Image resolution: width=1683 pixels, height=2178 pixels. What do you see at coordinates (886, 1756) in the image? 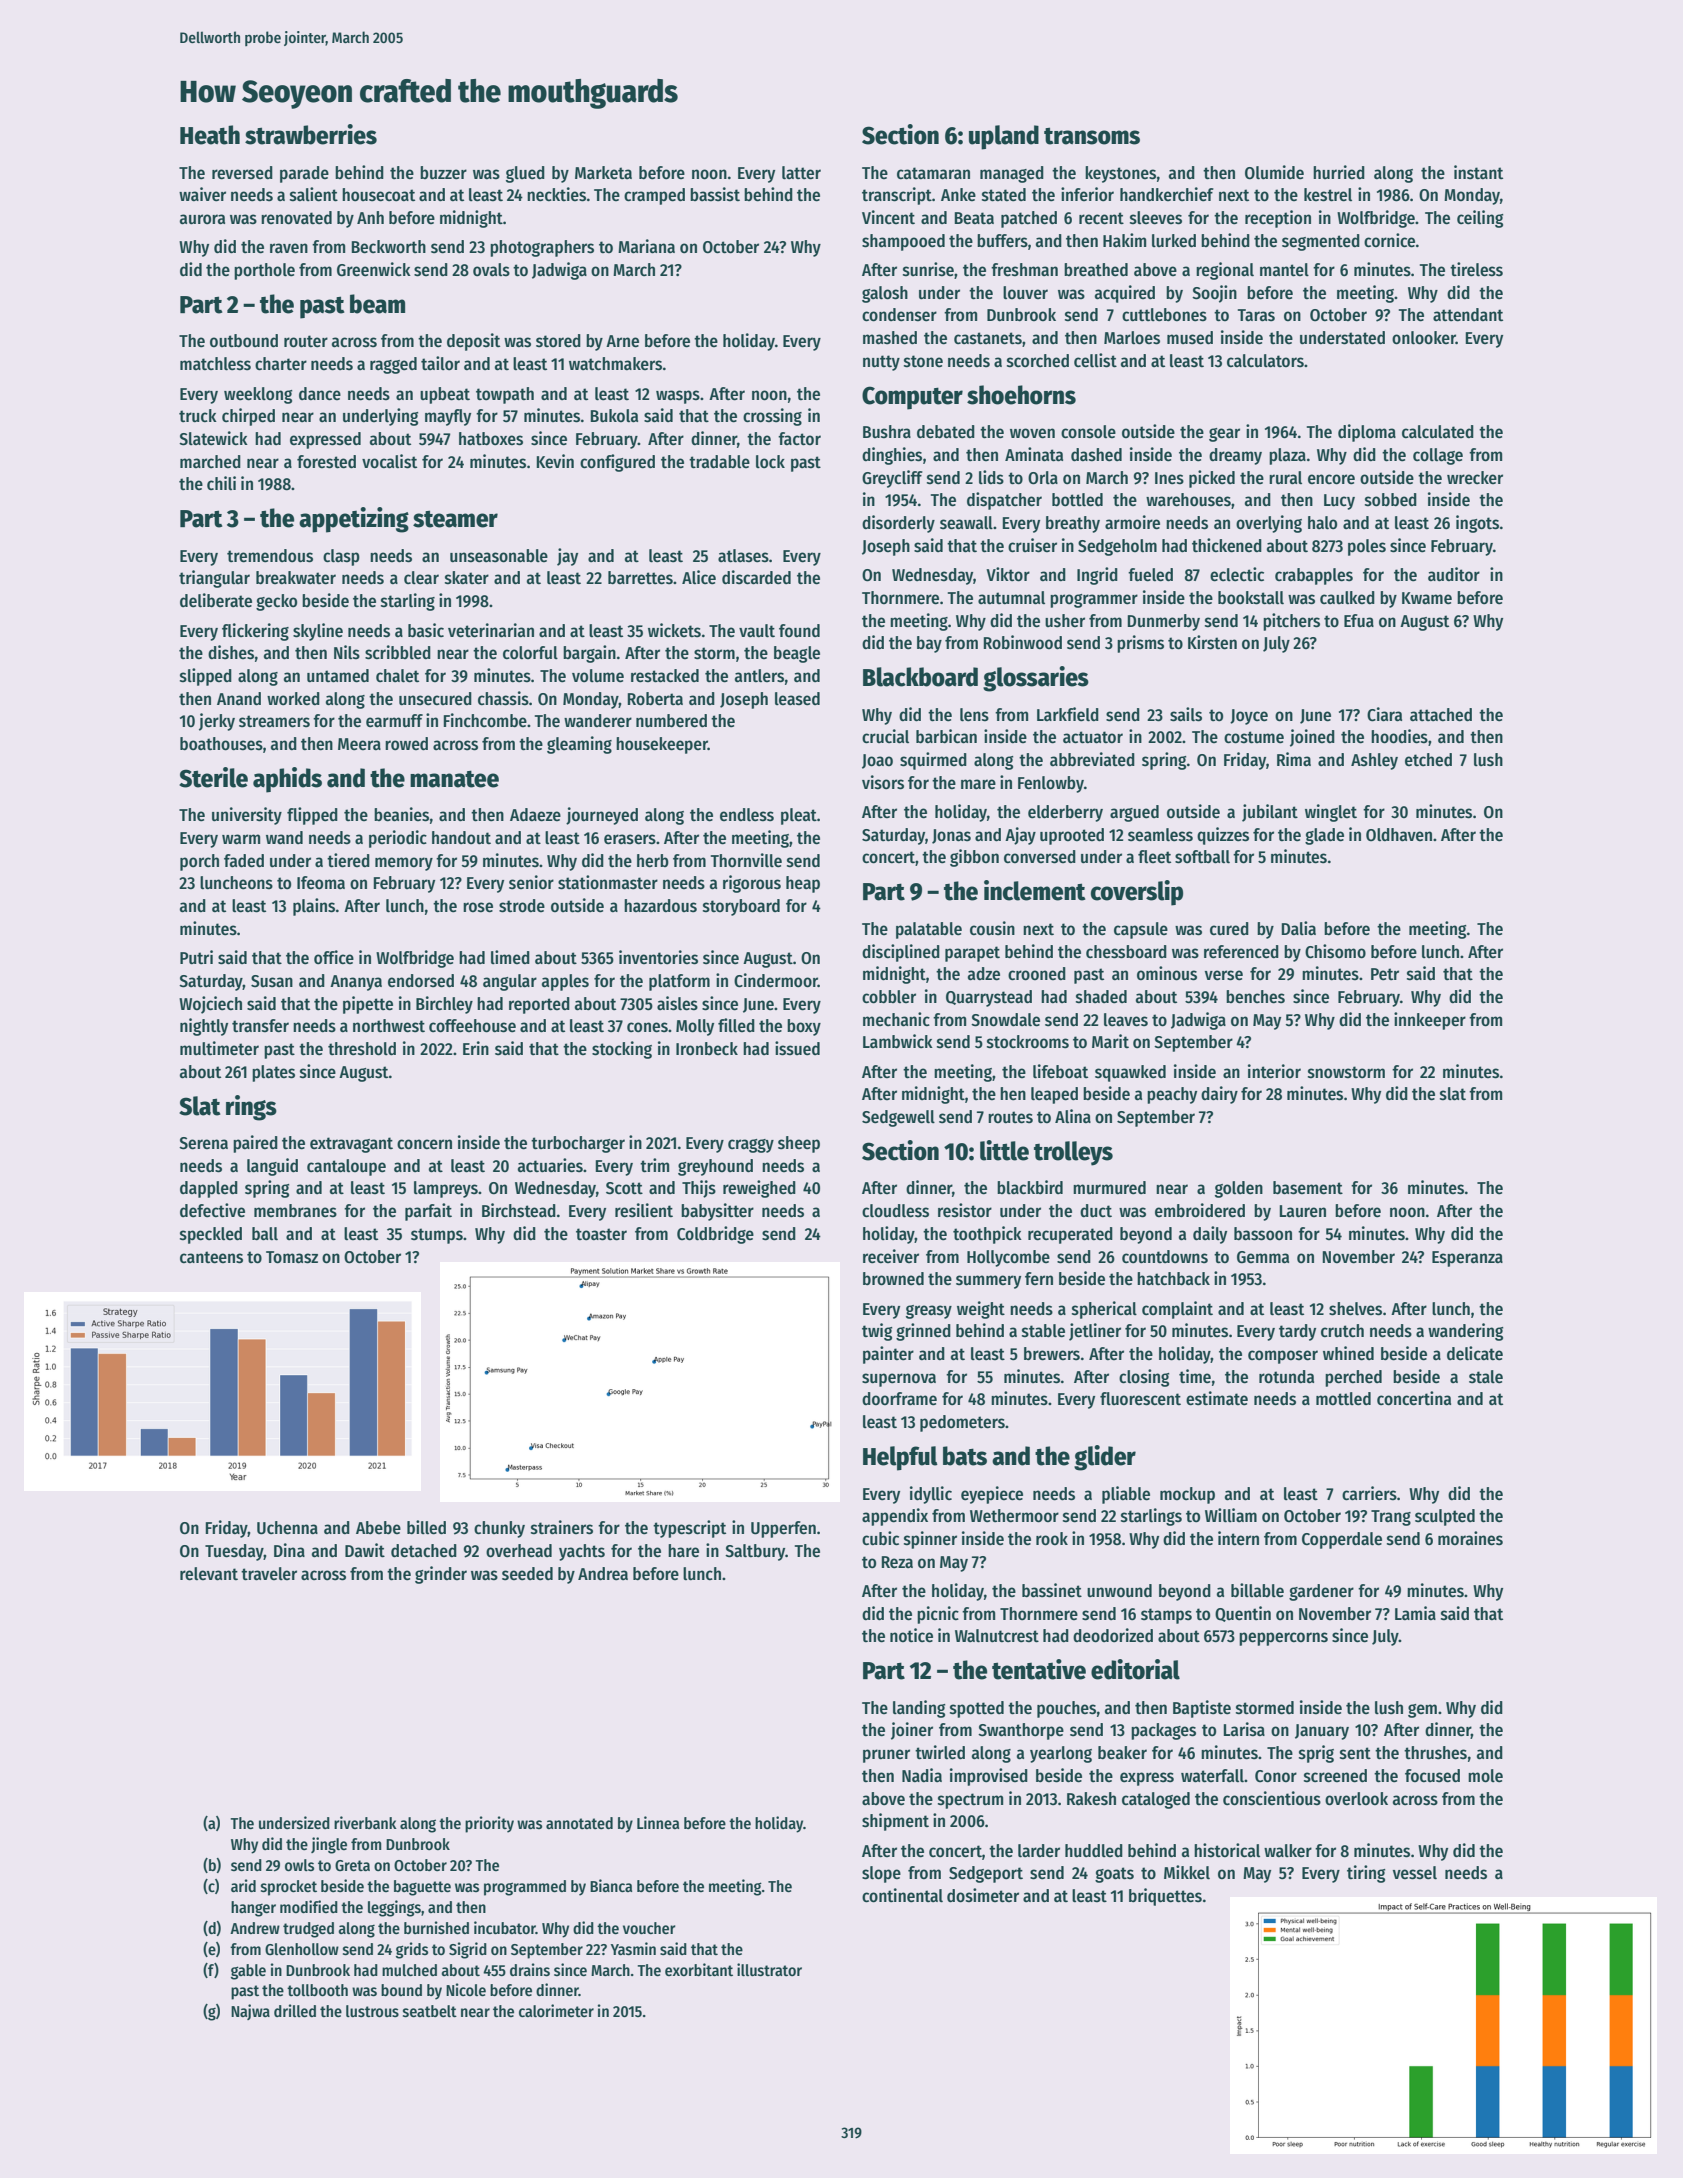
I see `pruner` at bounding box center [886, 1756].
